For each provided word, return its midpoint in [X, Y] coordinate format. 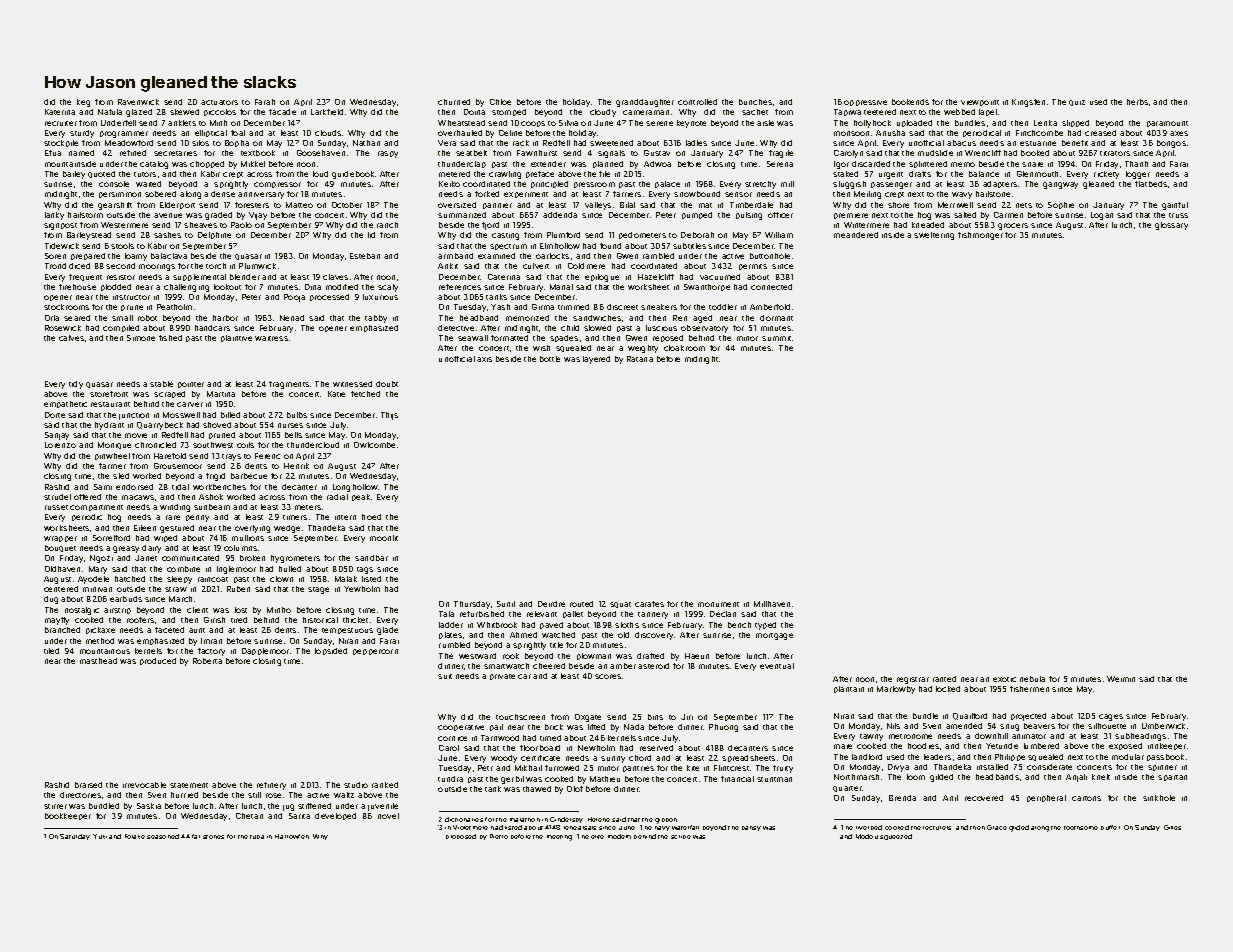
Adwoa [657, 164]
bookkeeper [68, 816]
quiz [1077, 103]
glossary [1171, 226]
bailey [74, 175]
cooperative [461, 728]
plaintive [236, 338]
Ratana [640, 359]
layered [596, 360]
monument [718, 604]
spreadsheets [748, 758]
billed [230, 415]
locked [948, 689]
